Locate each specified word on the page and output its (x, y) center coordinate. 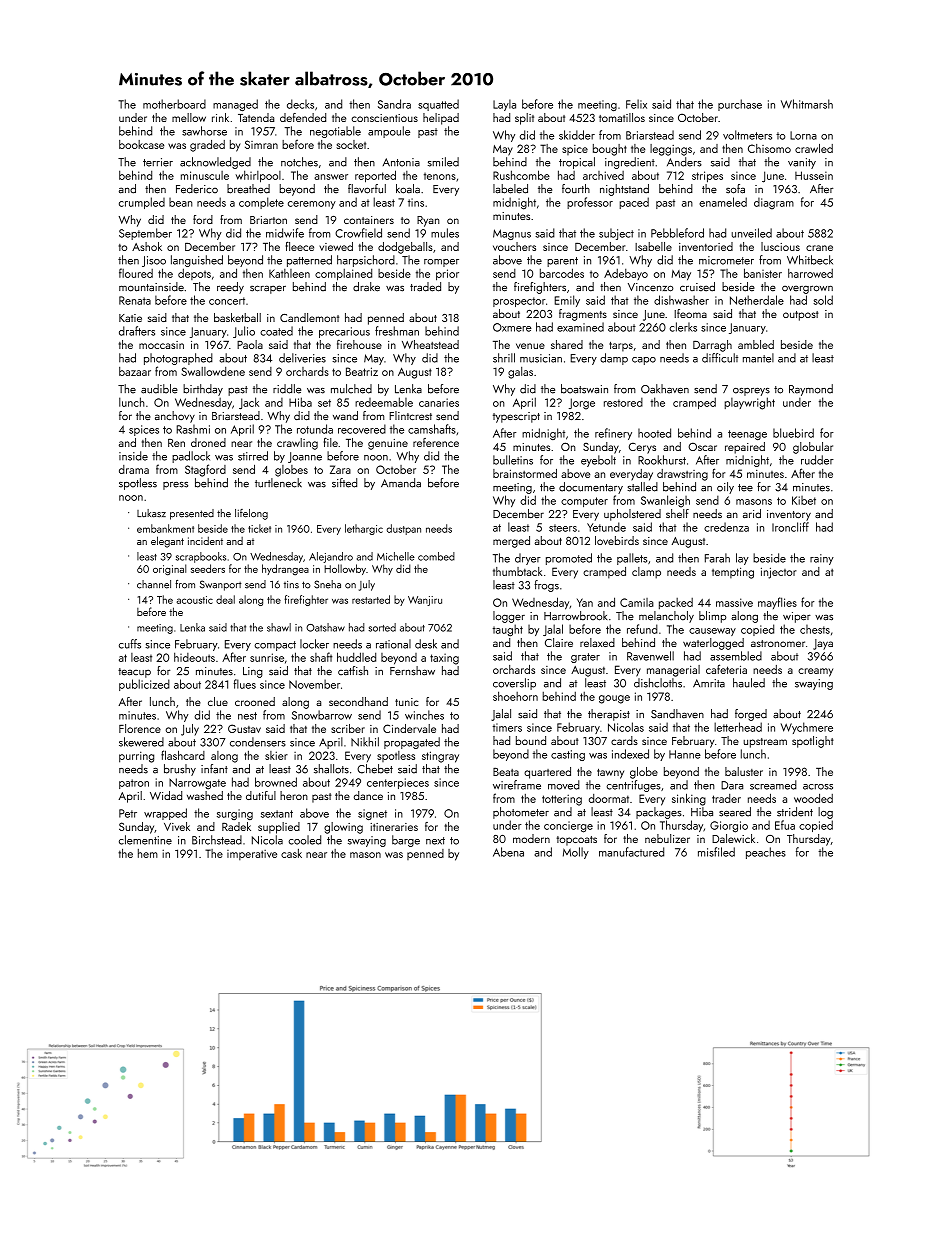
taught (508, 630)
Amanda (401, 483)
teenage (747, 435)
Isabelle (653, 246)
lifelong (251, 514)
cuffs (130, 644)
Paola (250, 344)
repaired (745, 448)
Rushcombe (521, 175)
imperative (252, 855)
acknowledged (215, 163)
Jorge (582, 404)
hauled (749, 683)
